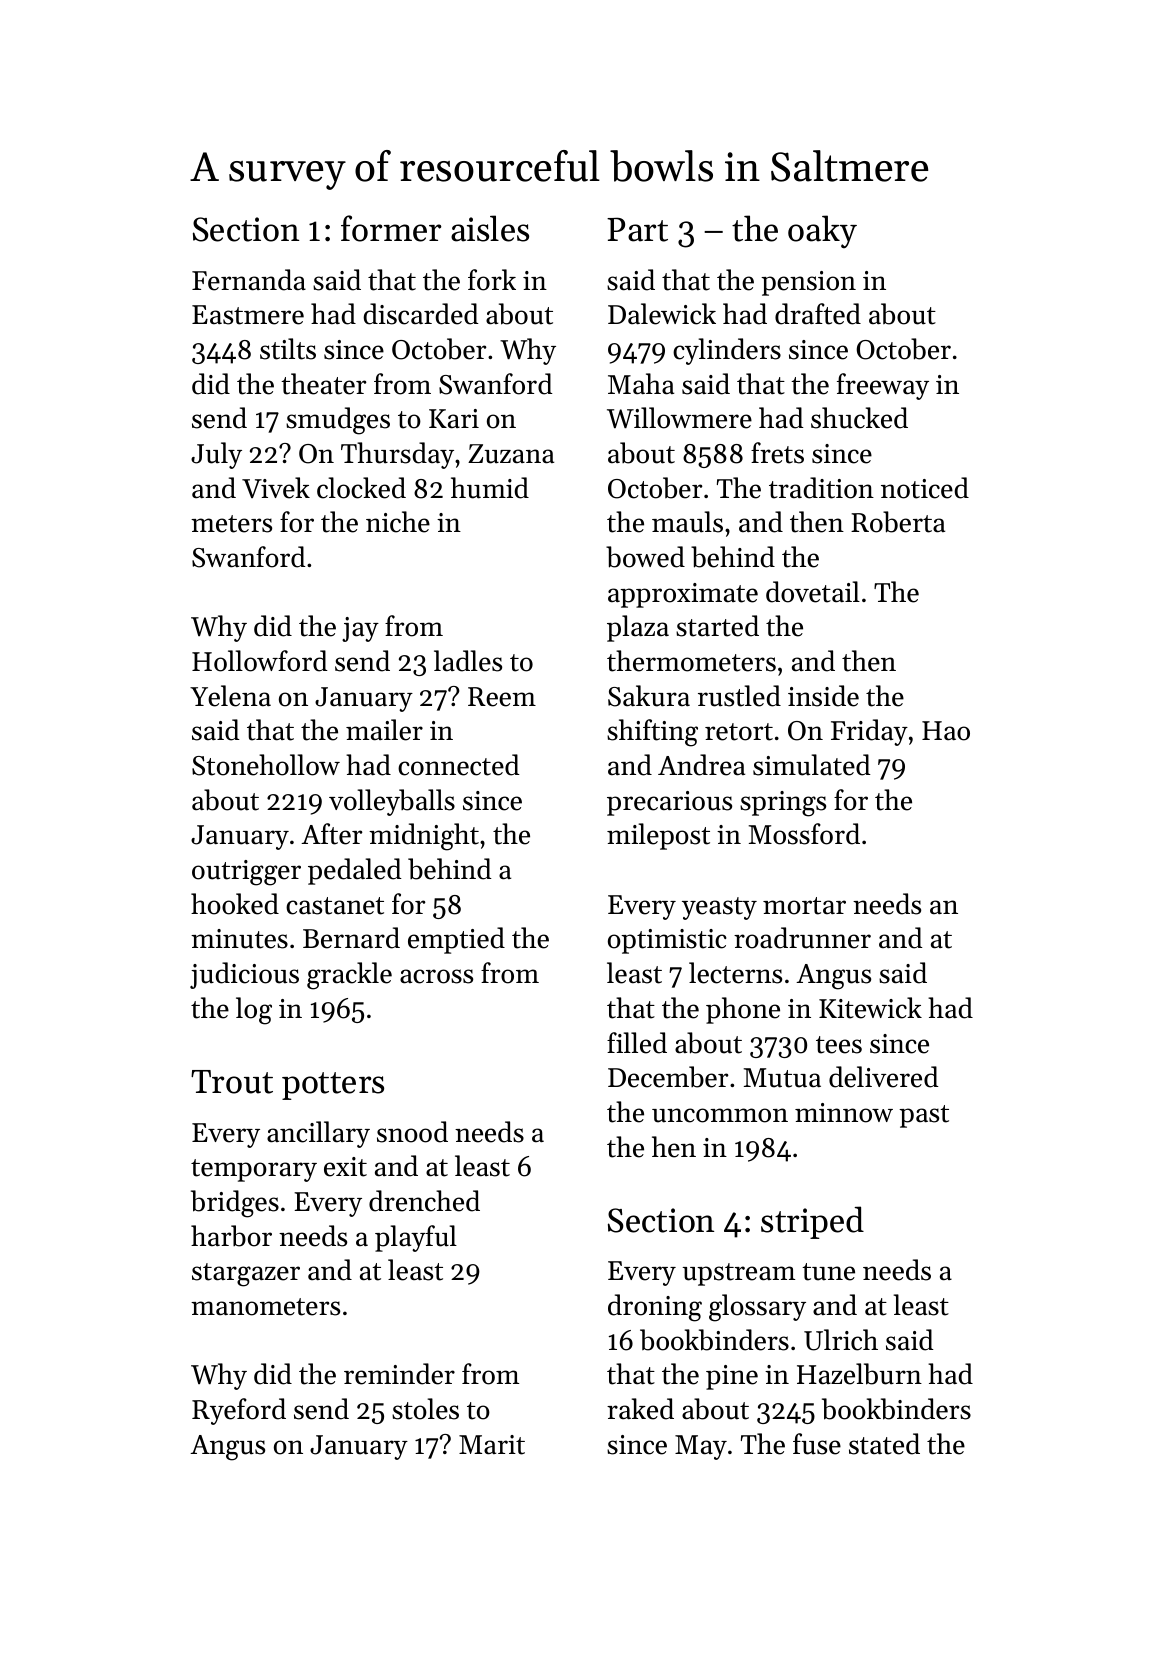  I want to click on filled, so click(637, 1043).
